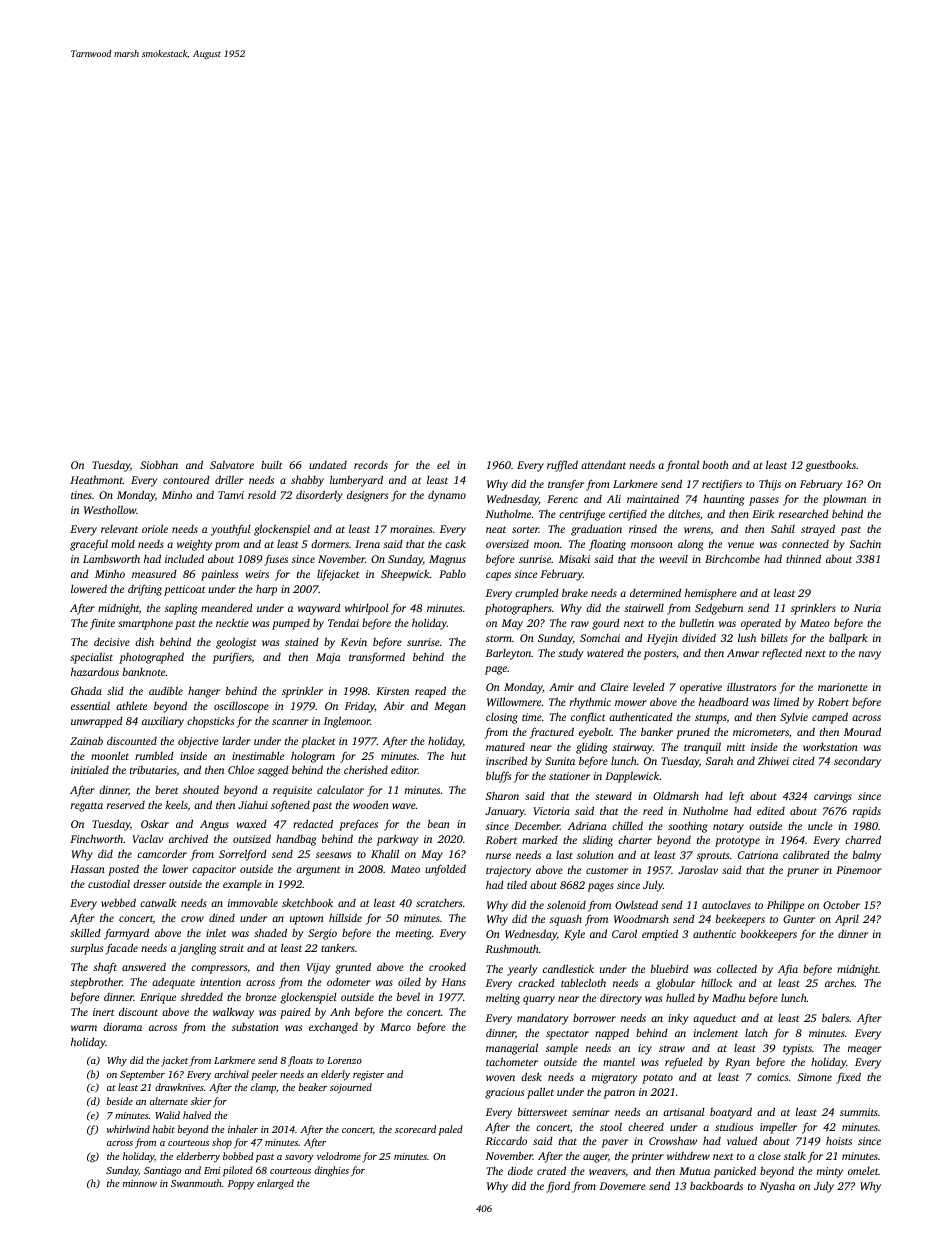 This screenshot has width=952, height=1233. I want to click on geologist, so click(236, 643).
